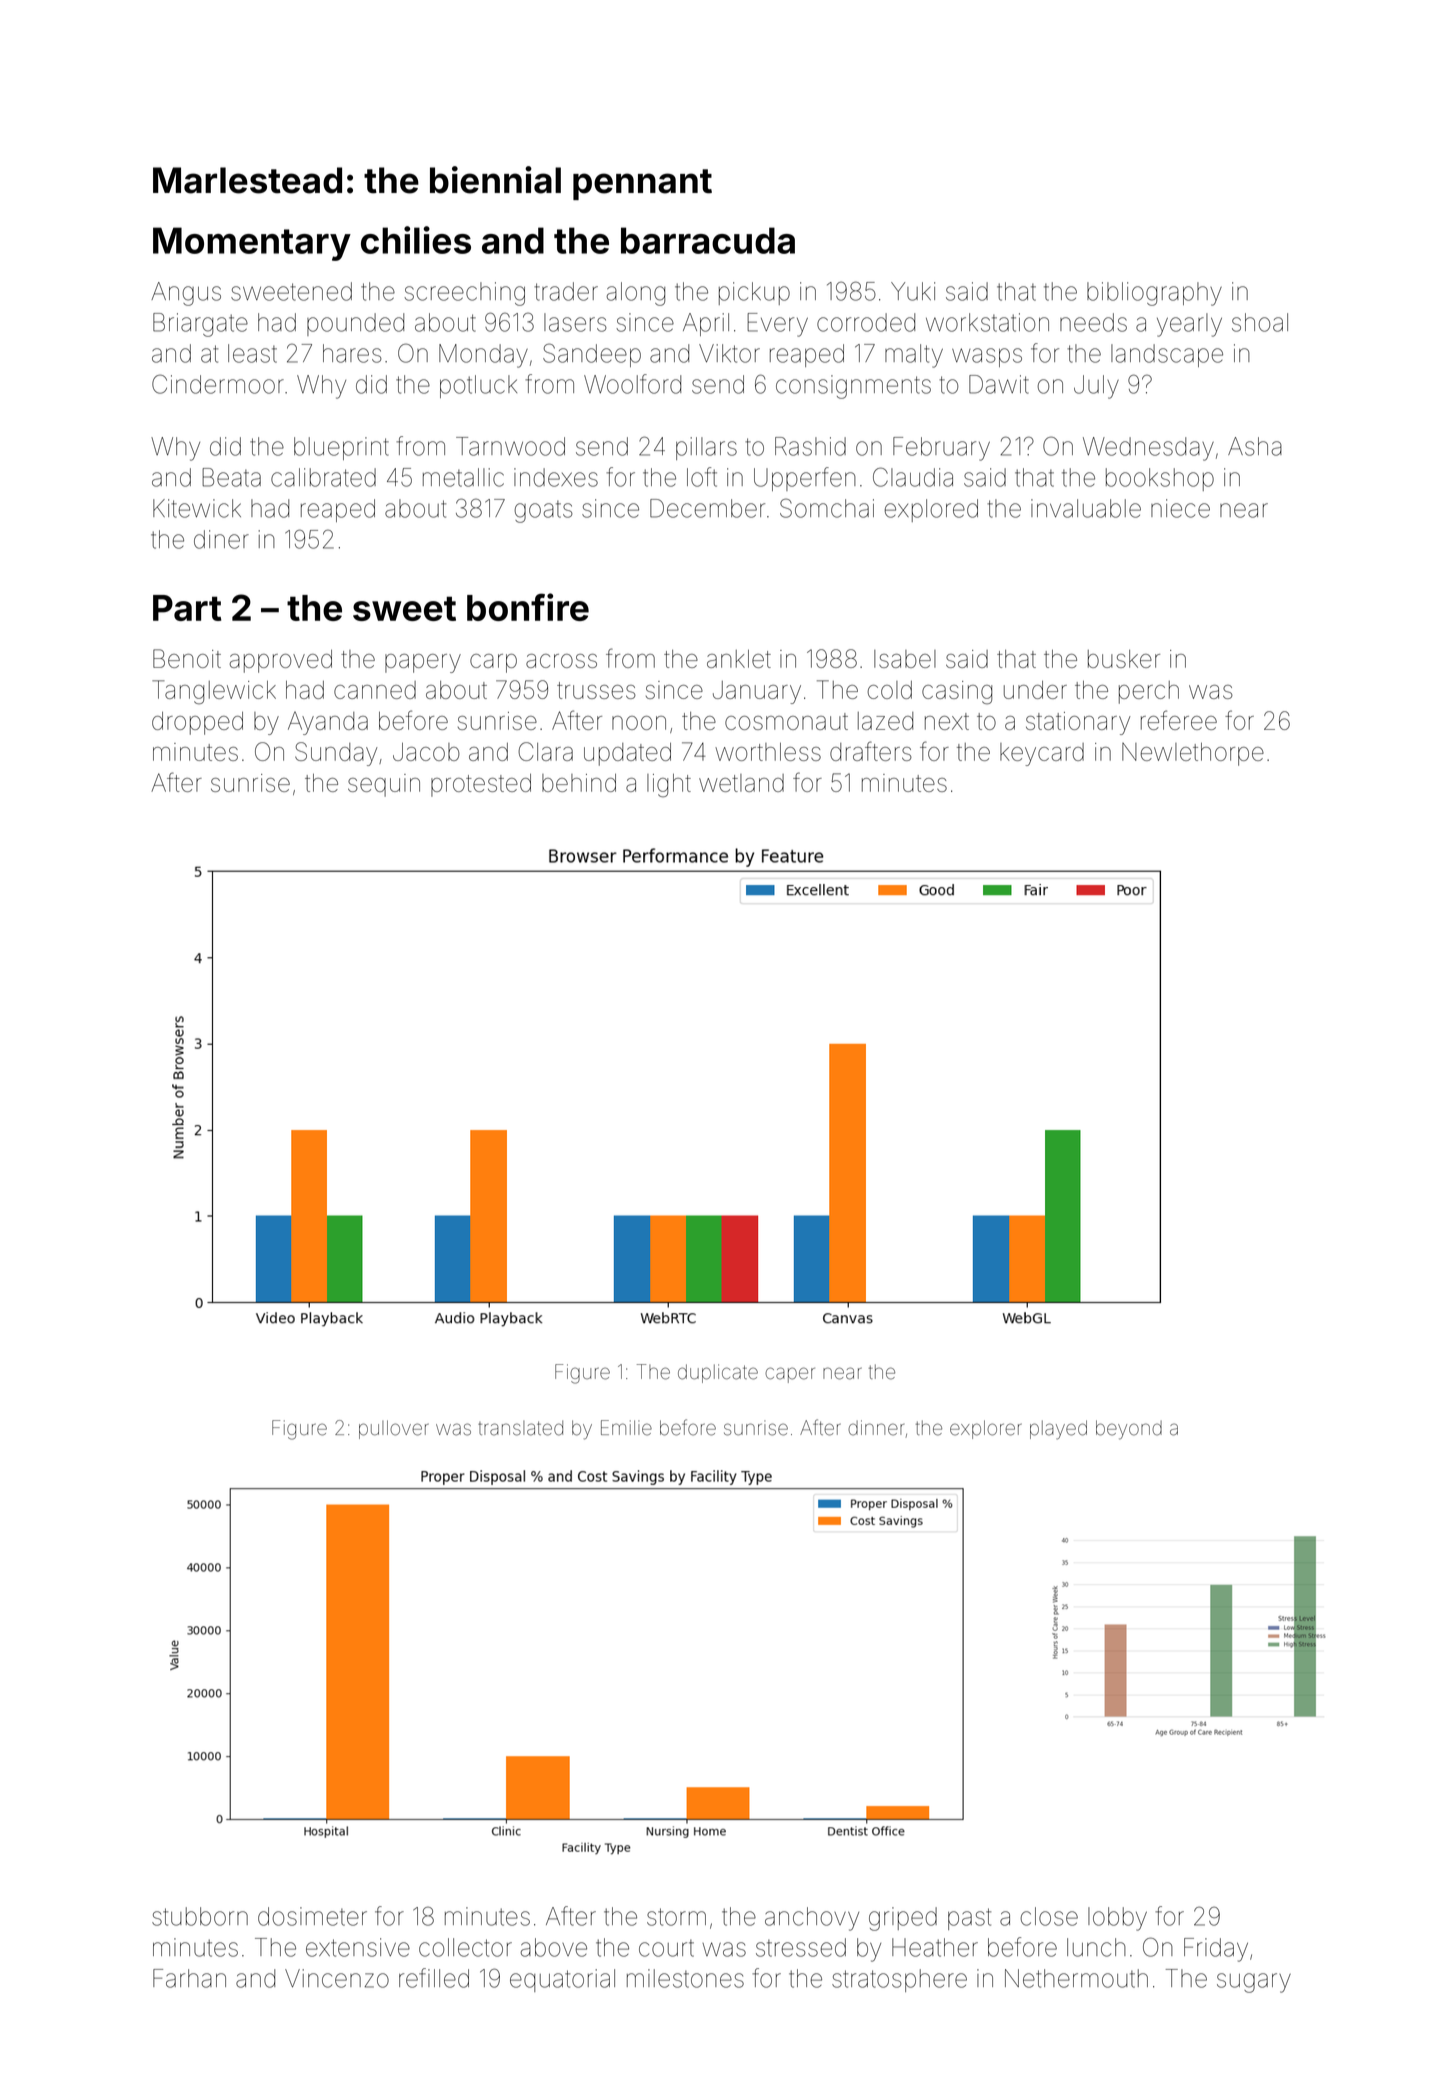 The width and height of the image is (1450, 2100). What do you see at coordinates (520, 1428) in the image?
I see `translated` at bounding box center [520, 1428].
